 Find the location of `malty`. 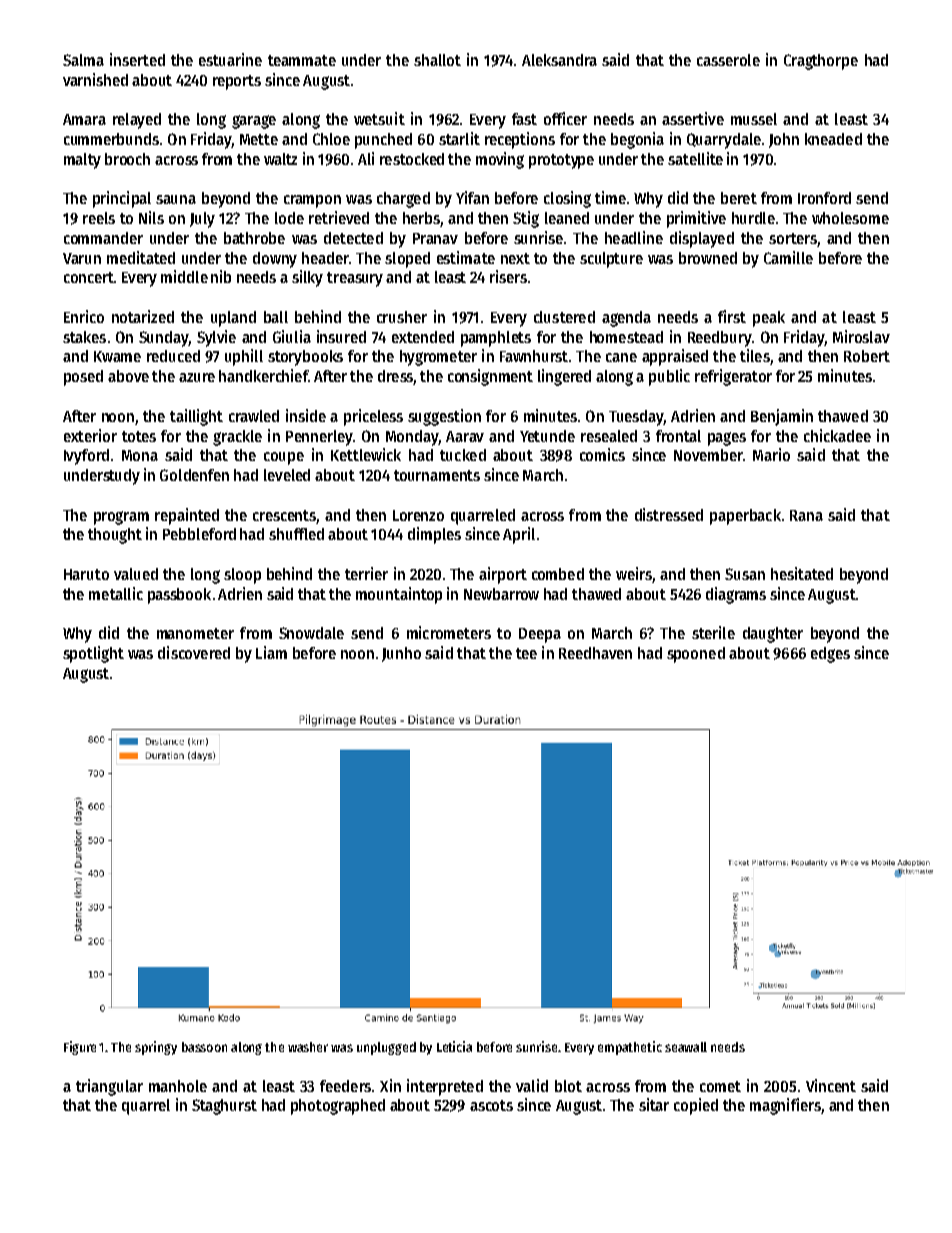

malty is located at coordinates (82, 161).
